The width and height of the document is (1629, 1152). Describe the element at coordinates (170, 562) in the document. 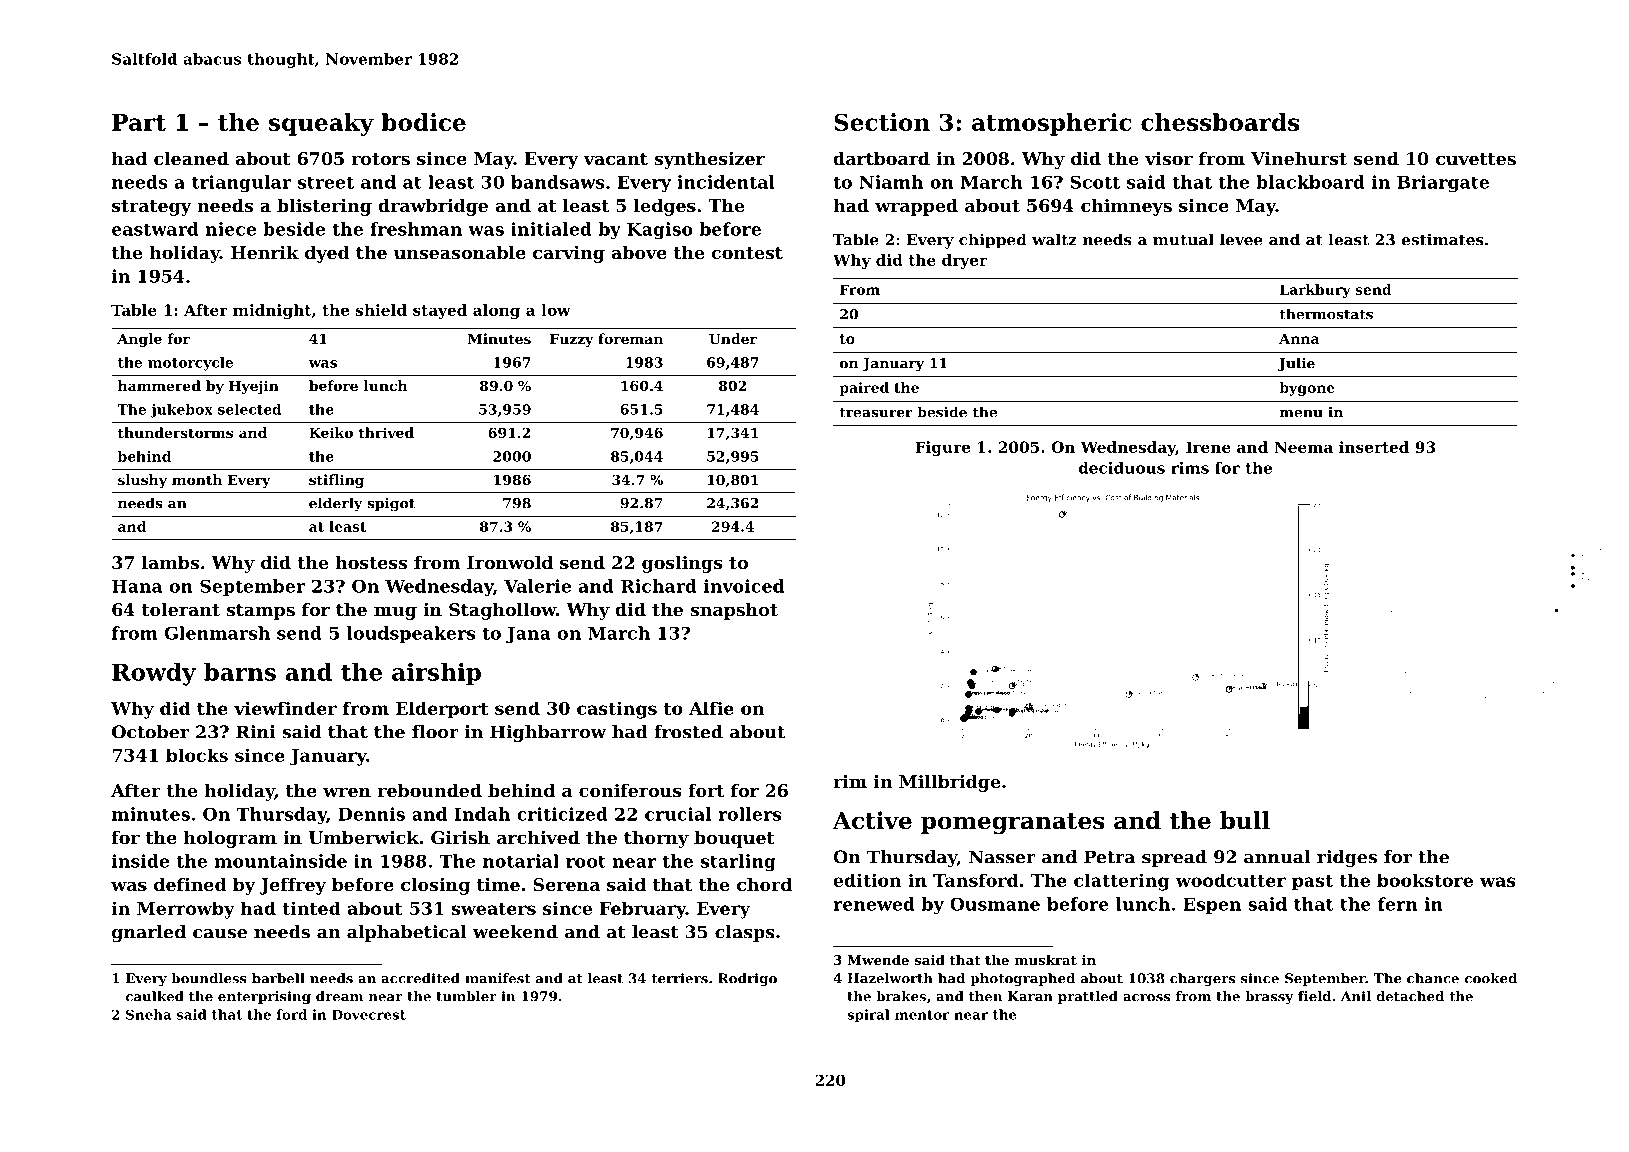

I see `lambs` at that location.
